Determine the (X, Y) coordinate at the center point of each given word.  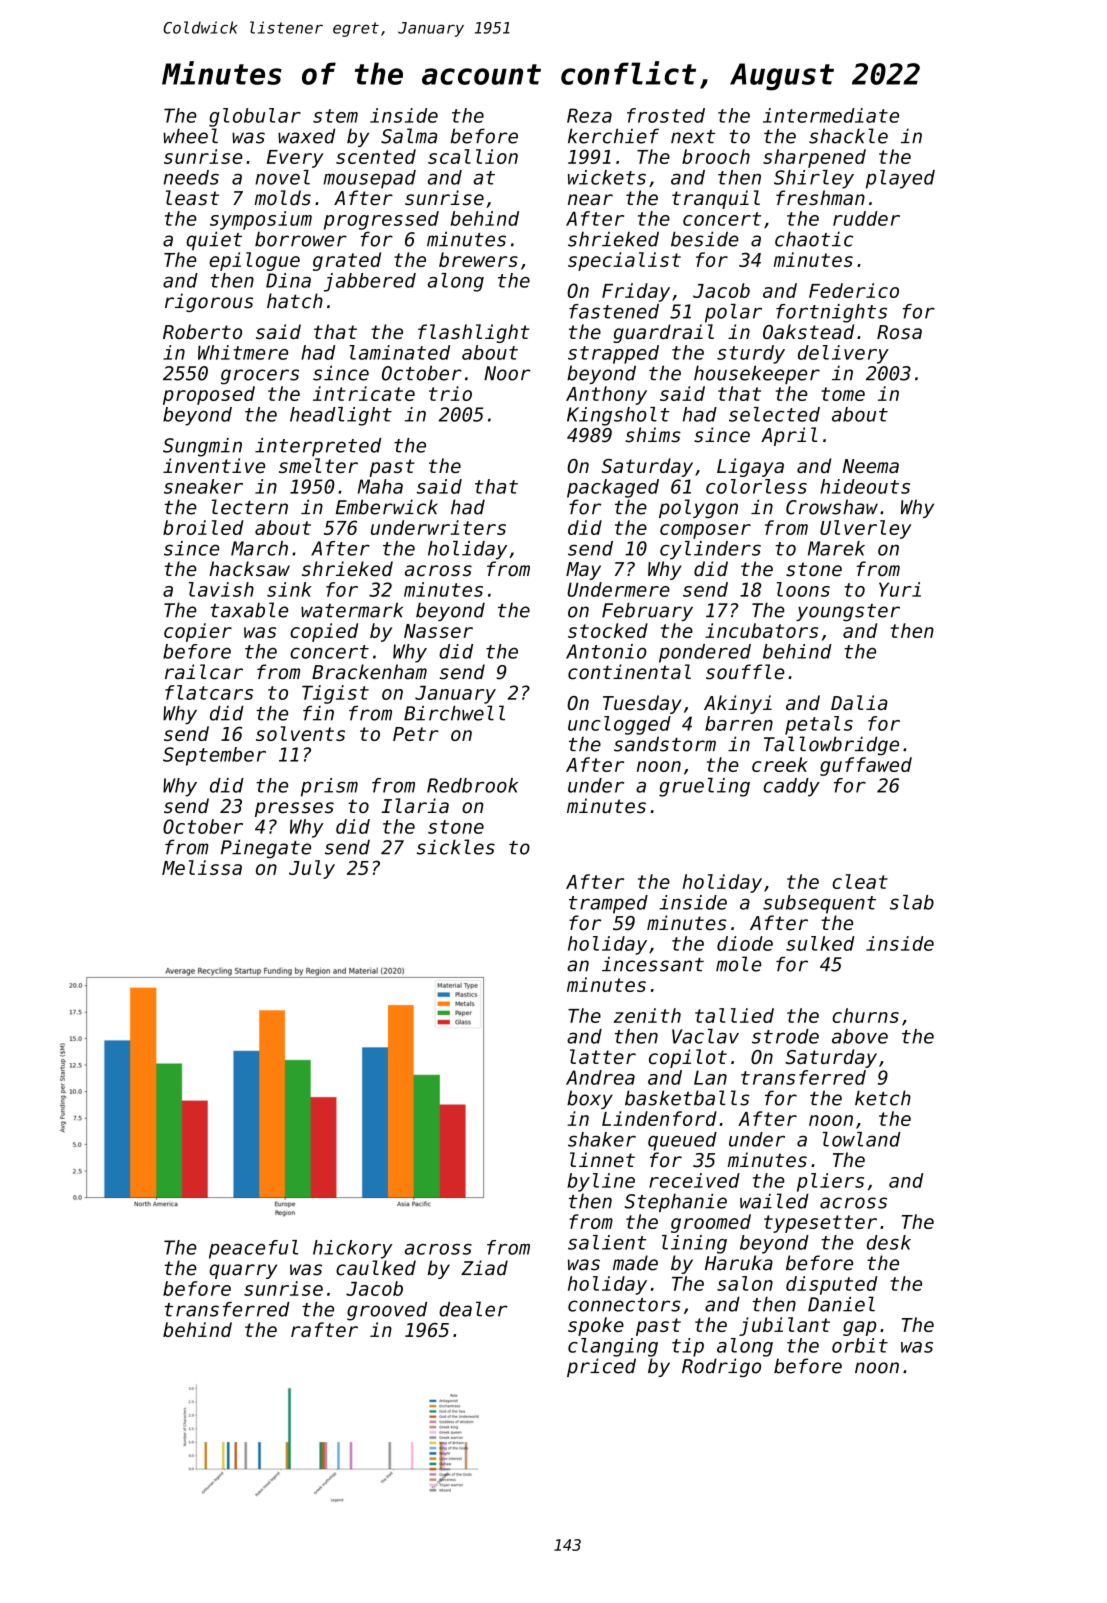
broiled (203, 527)
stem (335, 116)
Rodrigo (721, 1367)
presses (294, 809)
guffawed (866, 766)
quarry (243, 1271)
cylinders (710, 550)
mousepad (369, 179)
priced (601, 1367)
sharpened (814, 158)
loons (803, 589)
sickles (456, 847)
